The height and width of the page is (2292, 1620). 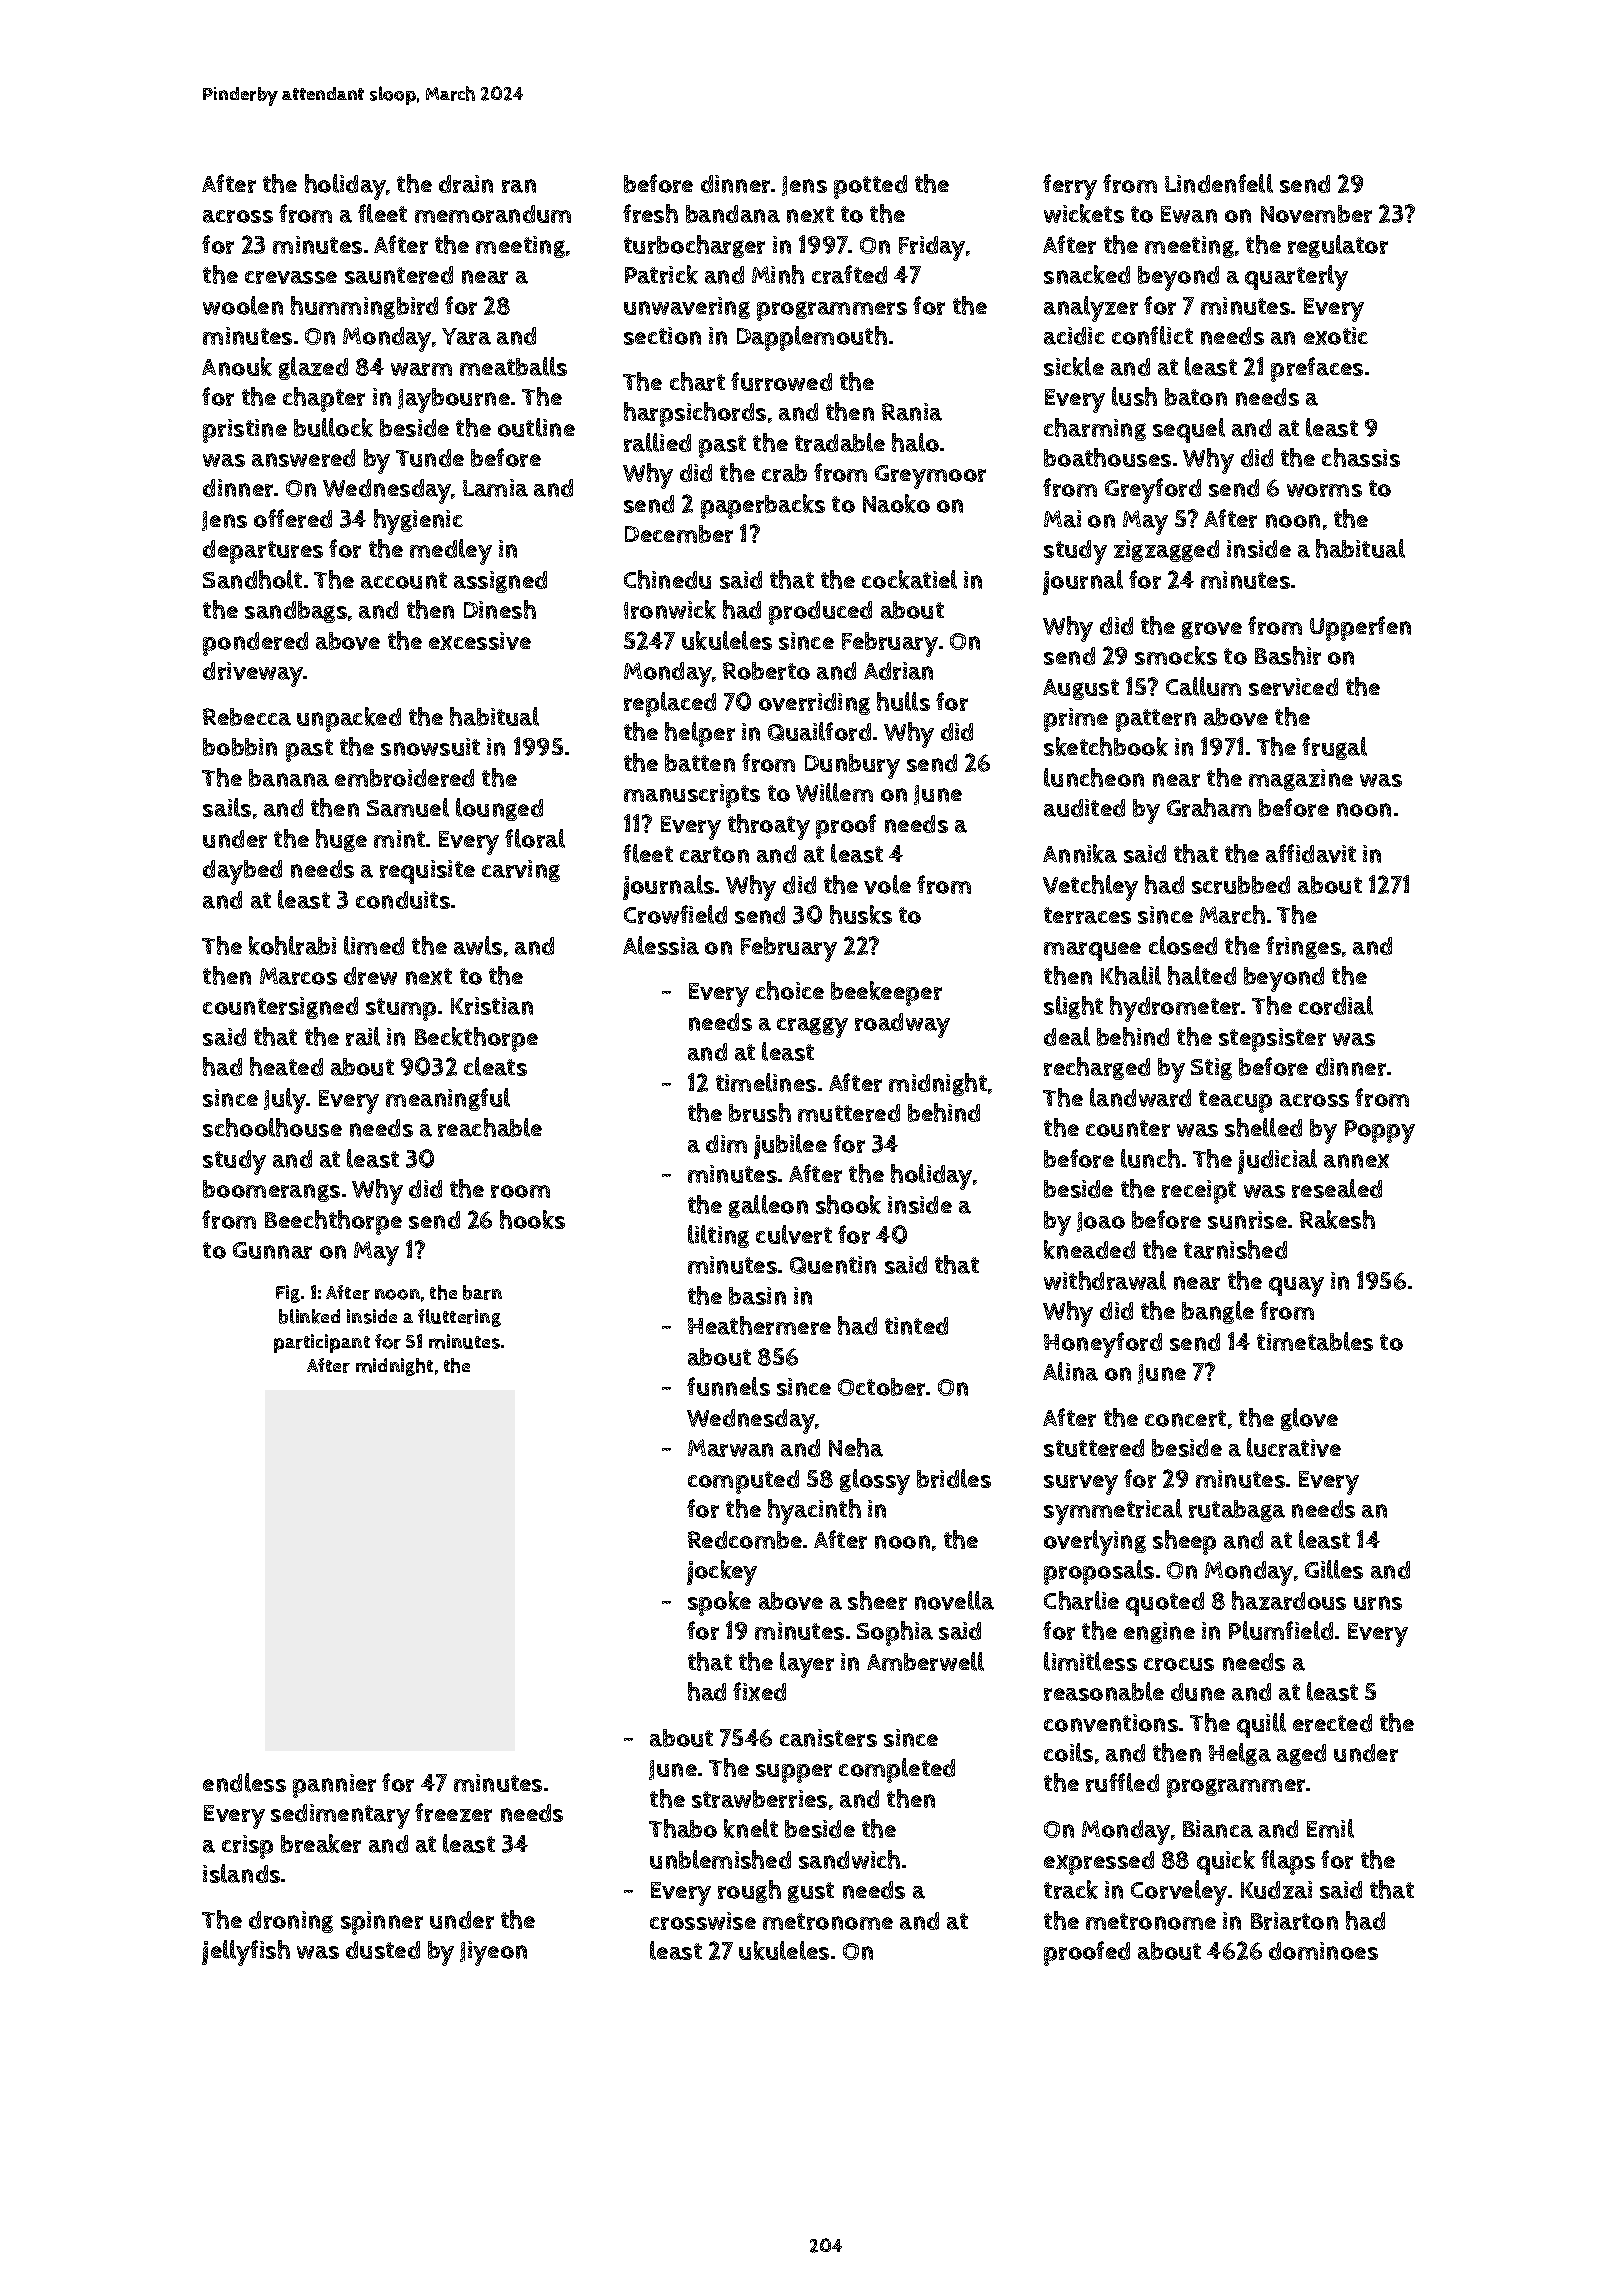 I want to click on Fig, so click(x=288, y=1294).
